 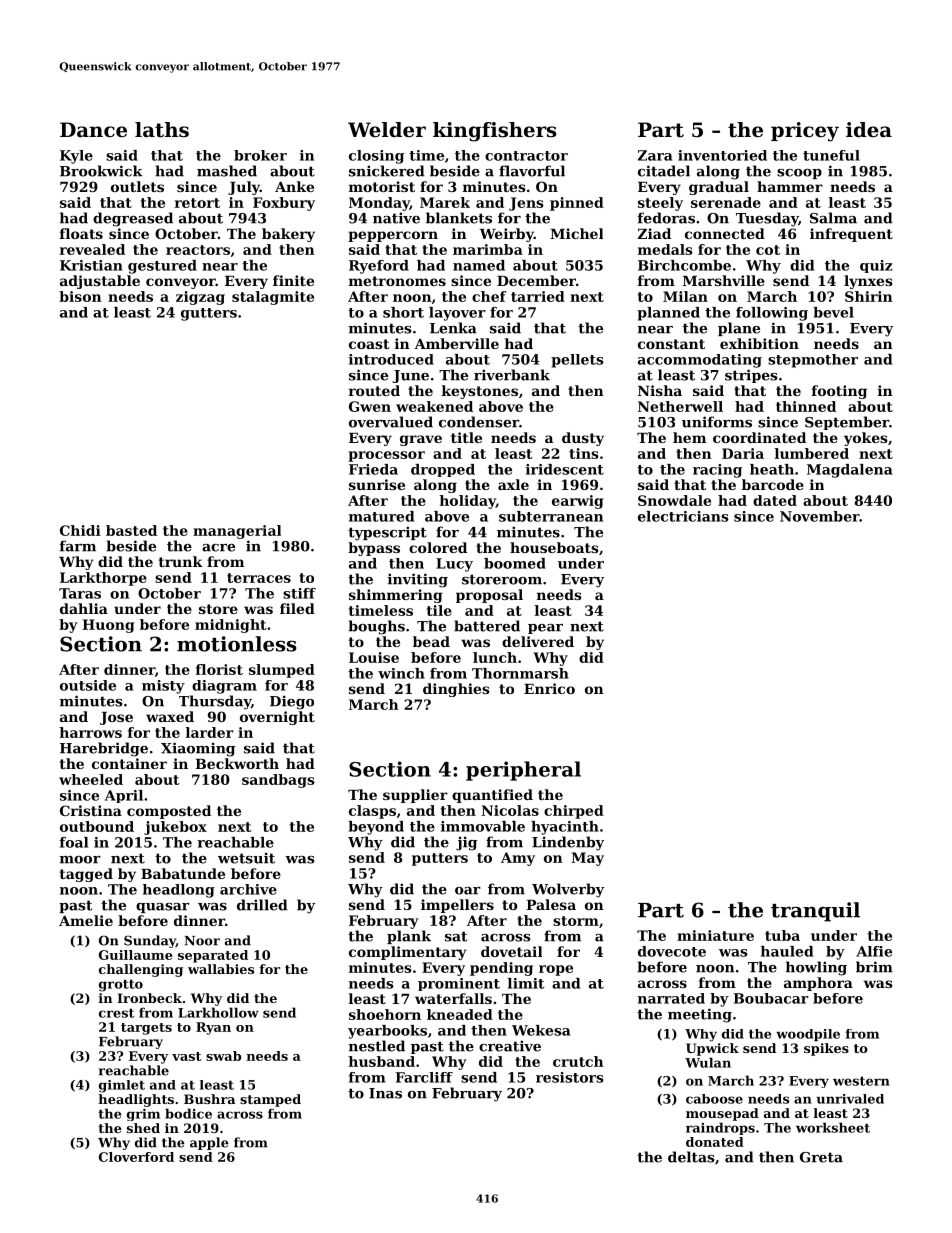 What do you see at coordinates (813, 361) in the page?
I see `stepmother` at bounding box center [813, 361].
